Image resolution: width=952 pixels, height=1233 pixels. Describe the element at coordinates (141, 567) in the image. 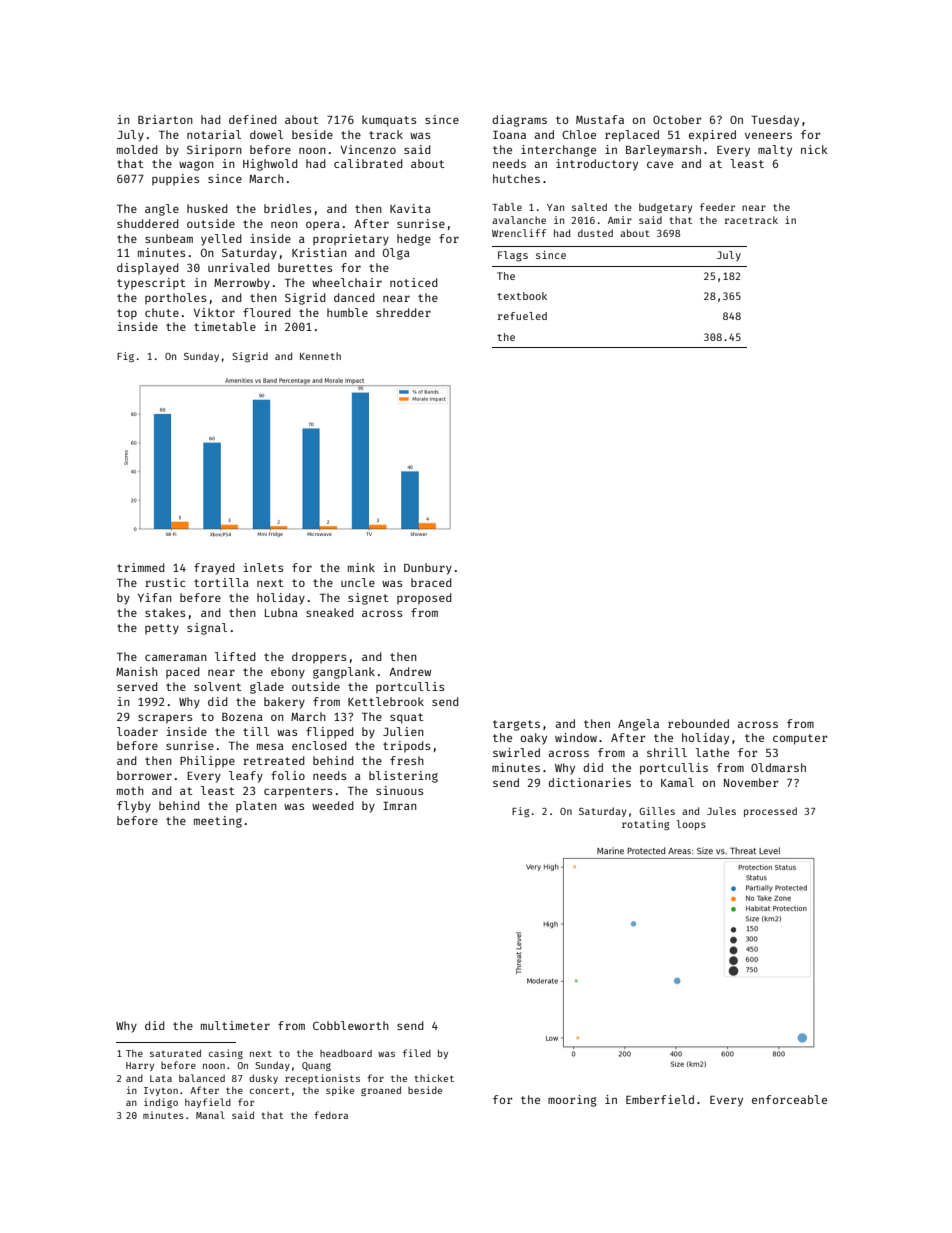

I see `trimmed` at that location.
